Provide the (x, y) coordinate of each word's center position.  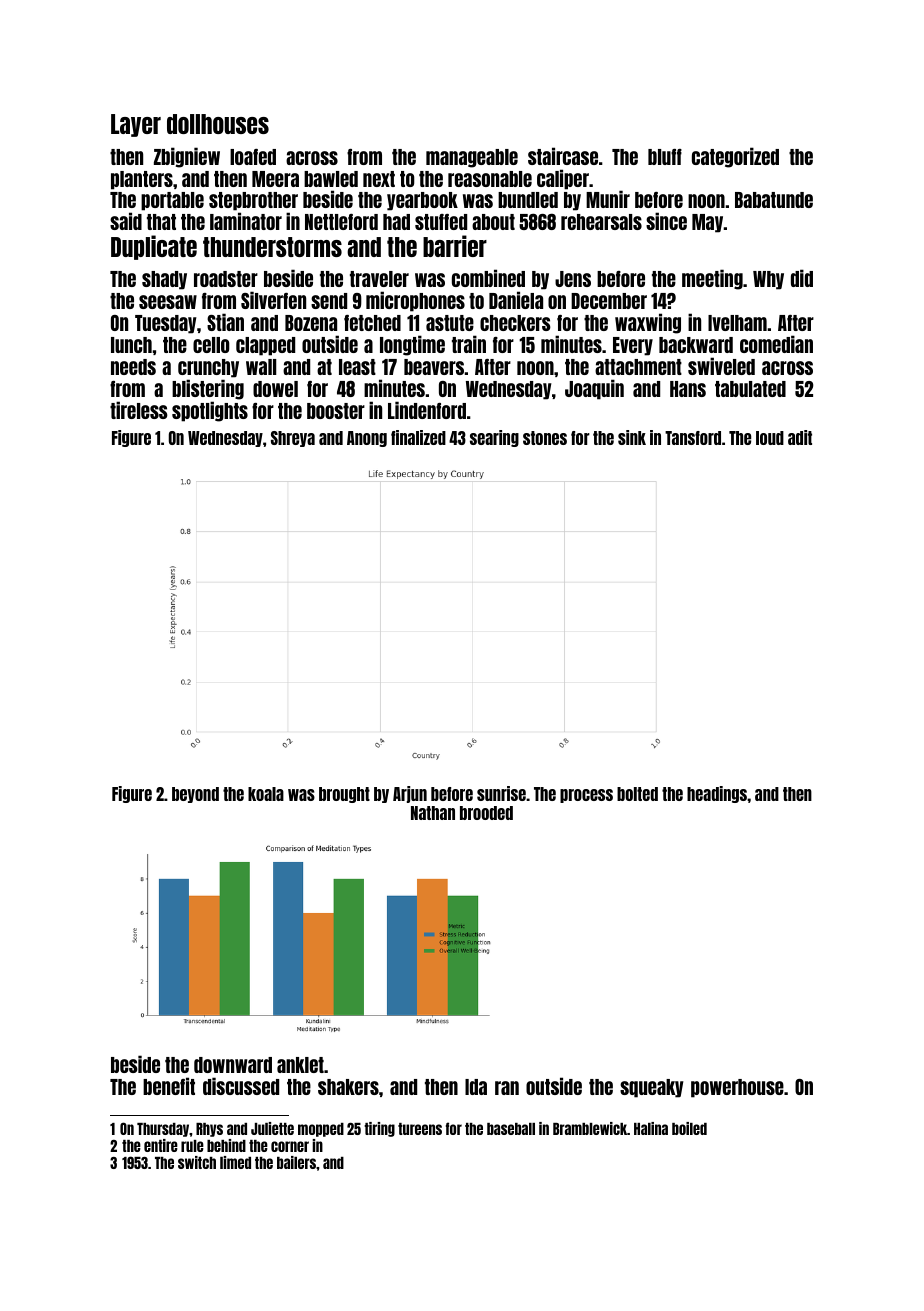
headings (717, 794)
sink (632, 437)
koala (266, 794)
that (161, 222)
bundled (528, 200)
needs (133, 367)
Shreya (293, 439)
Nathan (433, 813)
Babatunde (774, 200)
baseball (511, 1129)
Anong (367, 439)
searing (494, 438)
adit (800, 437)
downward (233, 1065)
